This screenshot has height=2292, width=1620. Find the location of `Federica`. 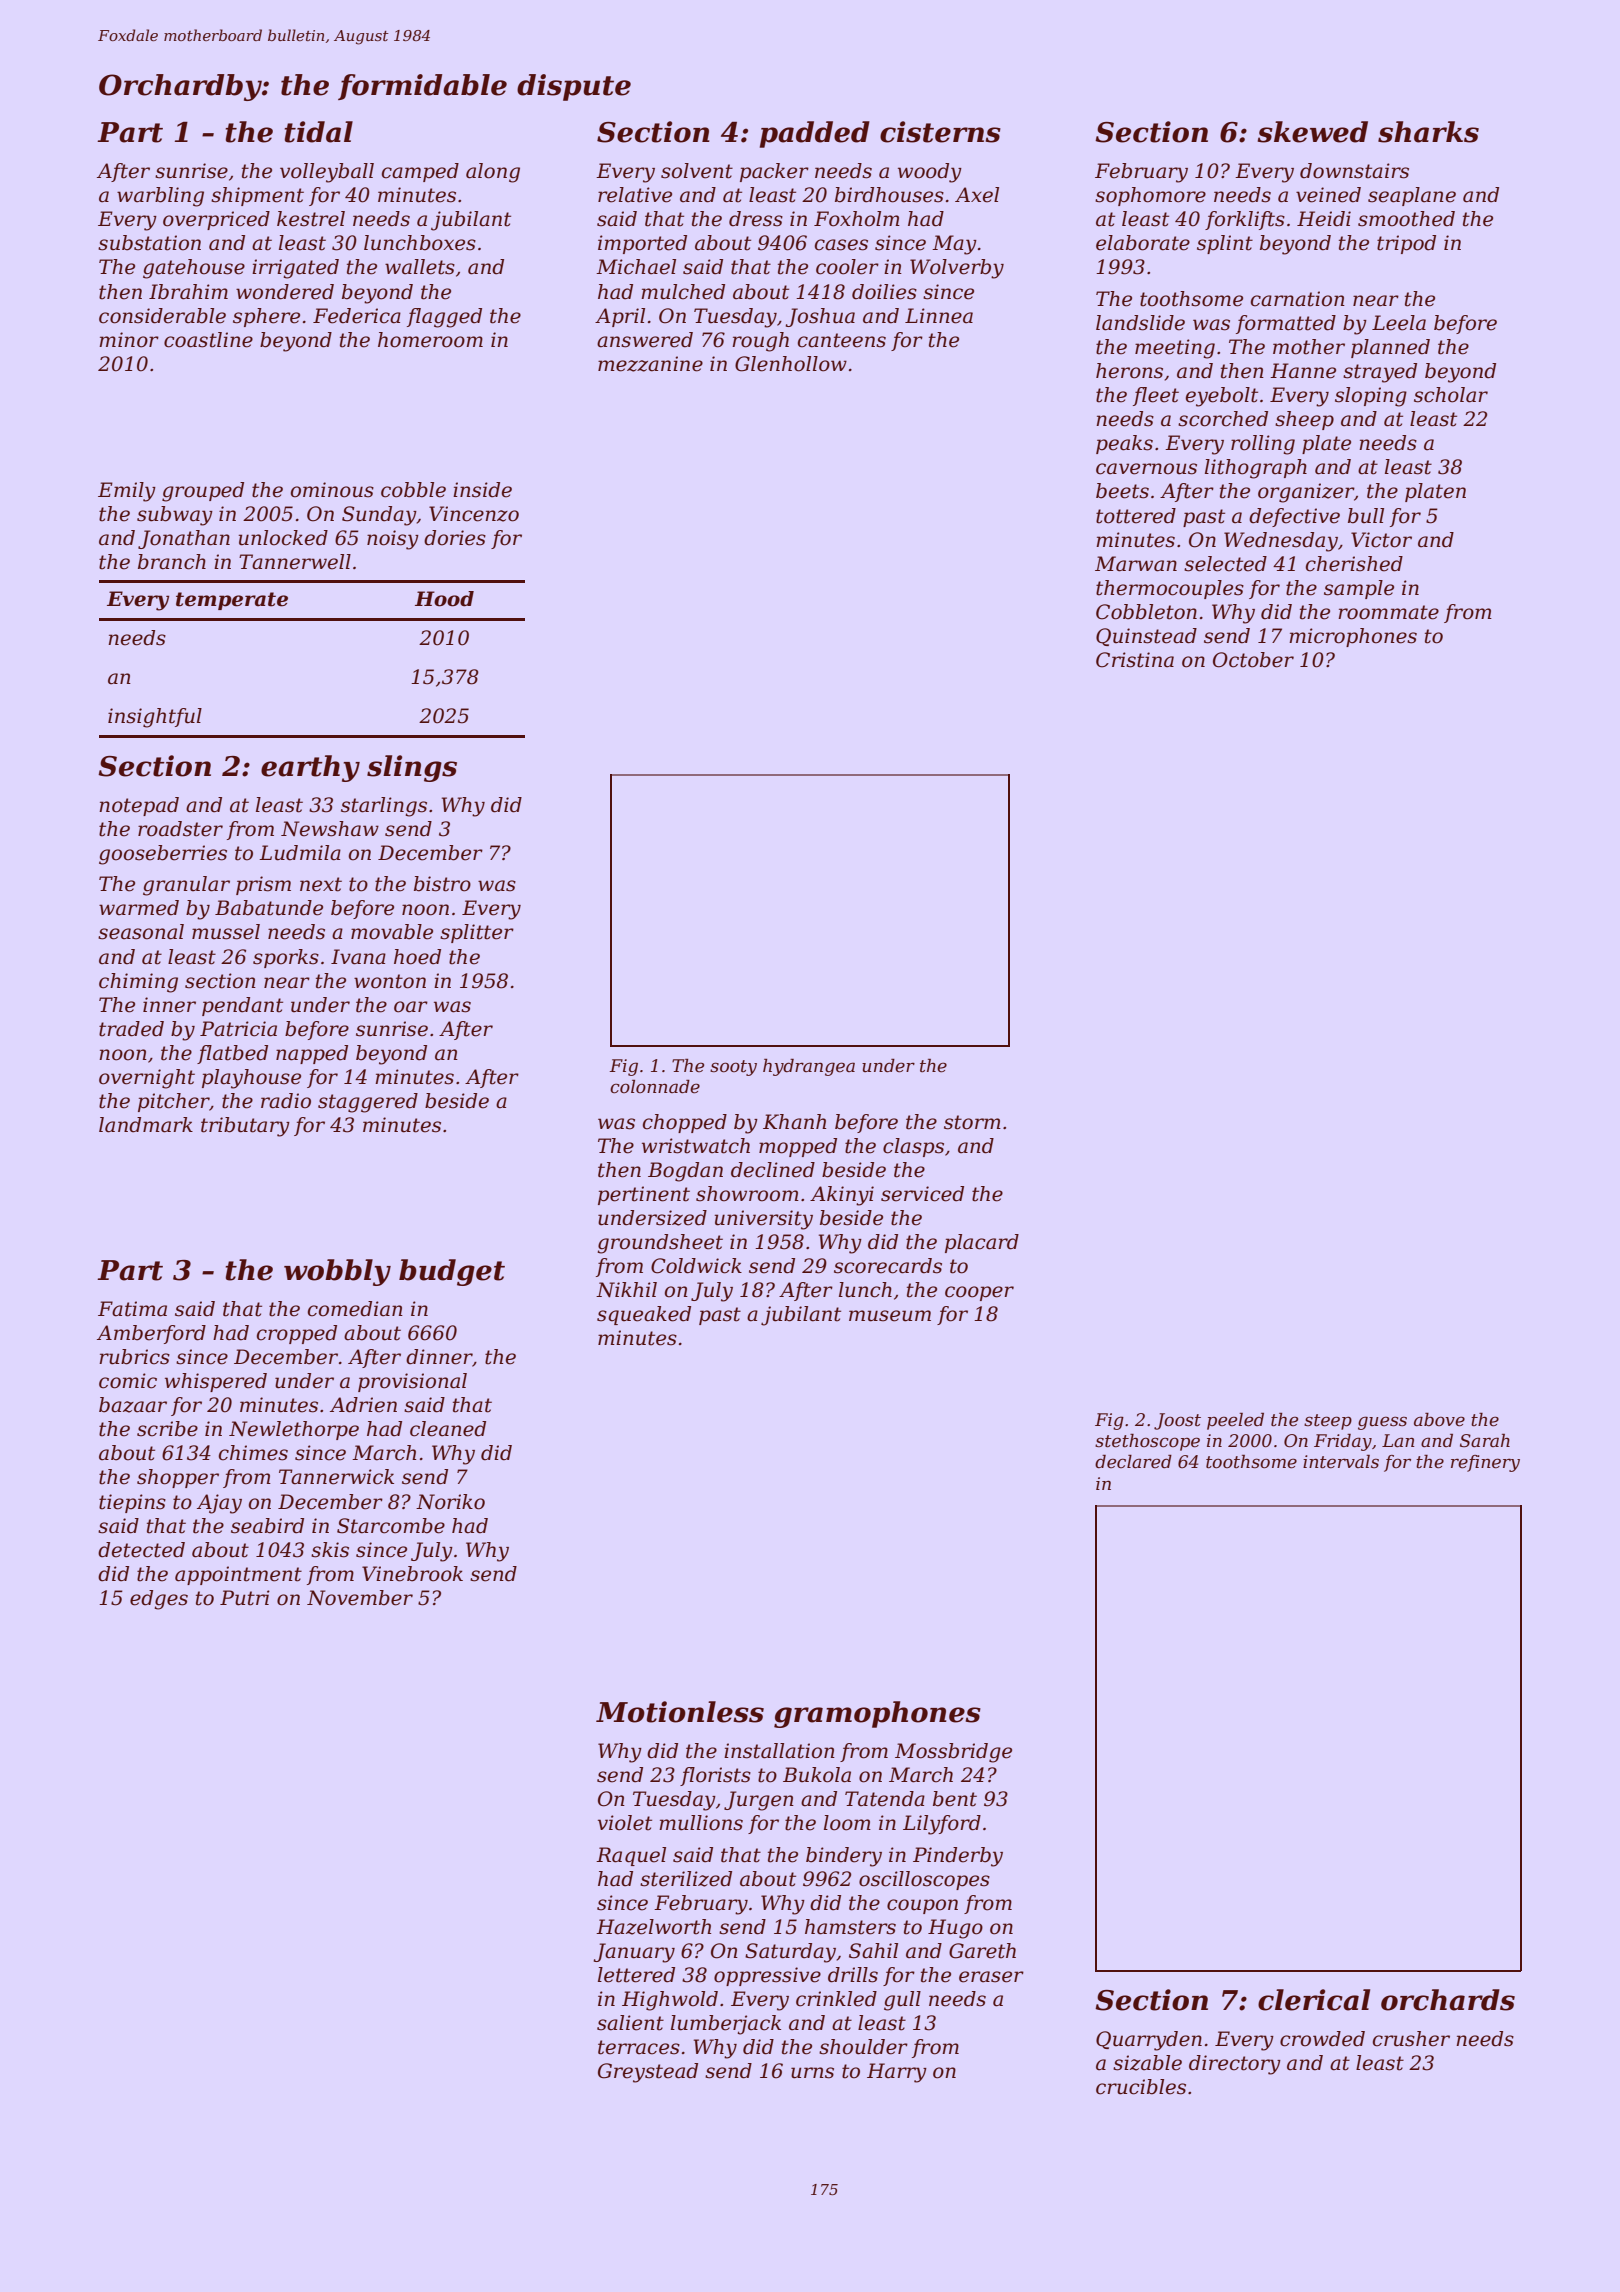

Federica is located at coordinates (357, 316).
